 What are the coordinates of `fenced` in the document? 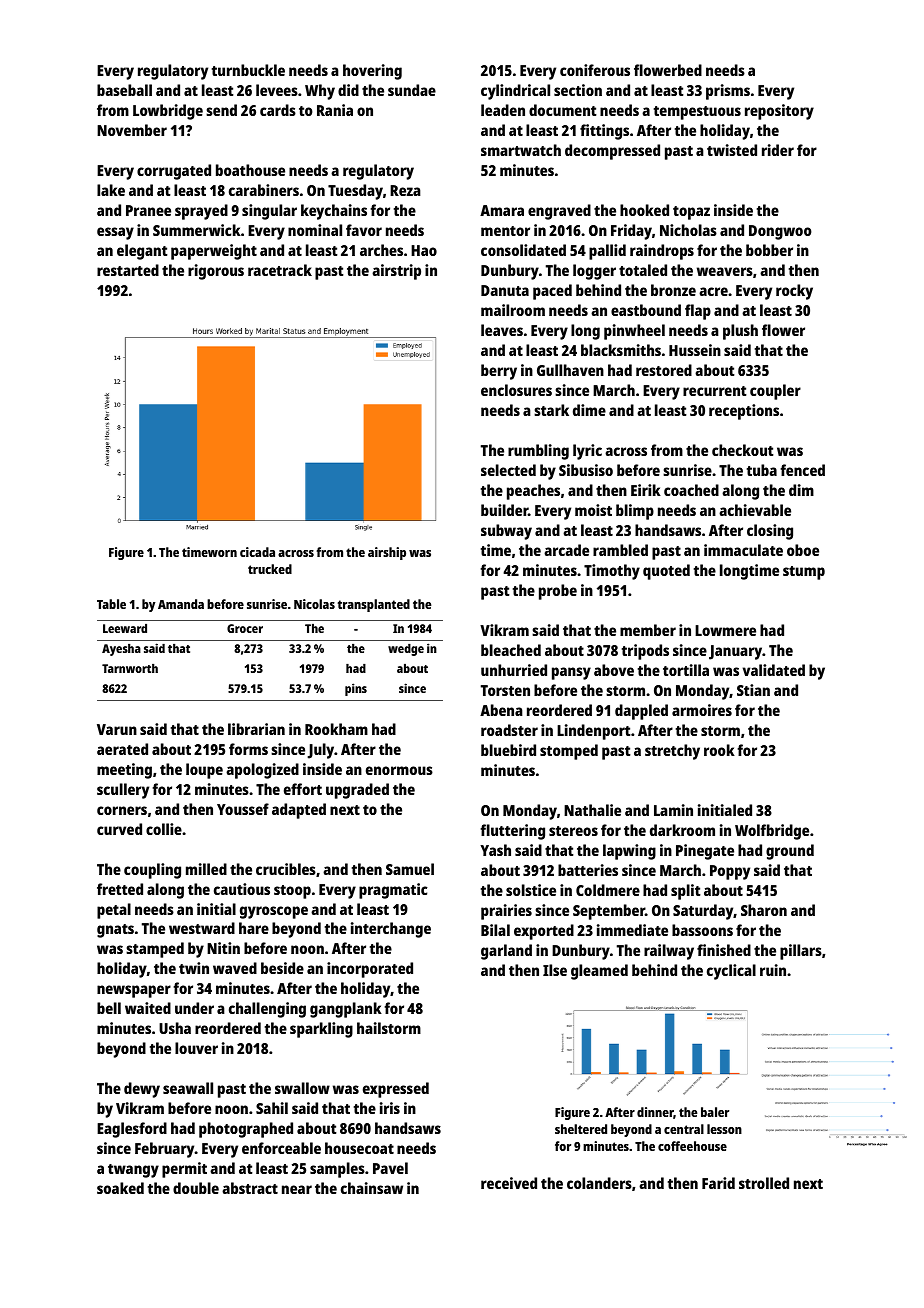 It's located at (803, 470).
